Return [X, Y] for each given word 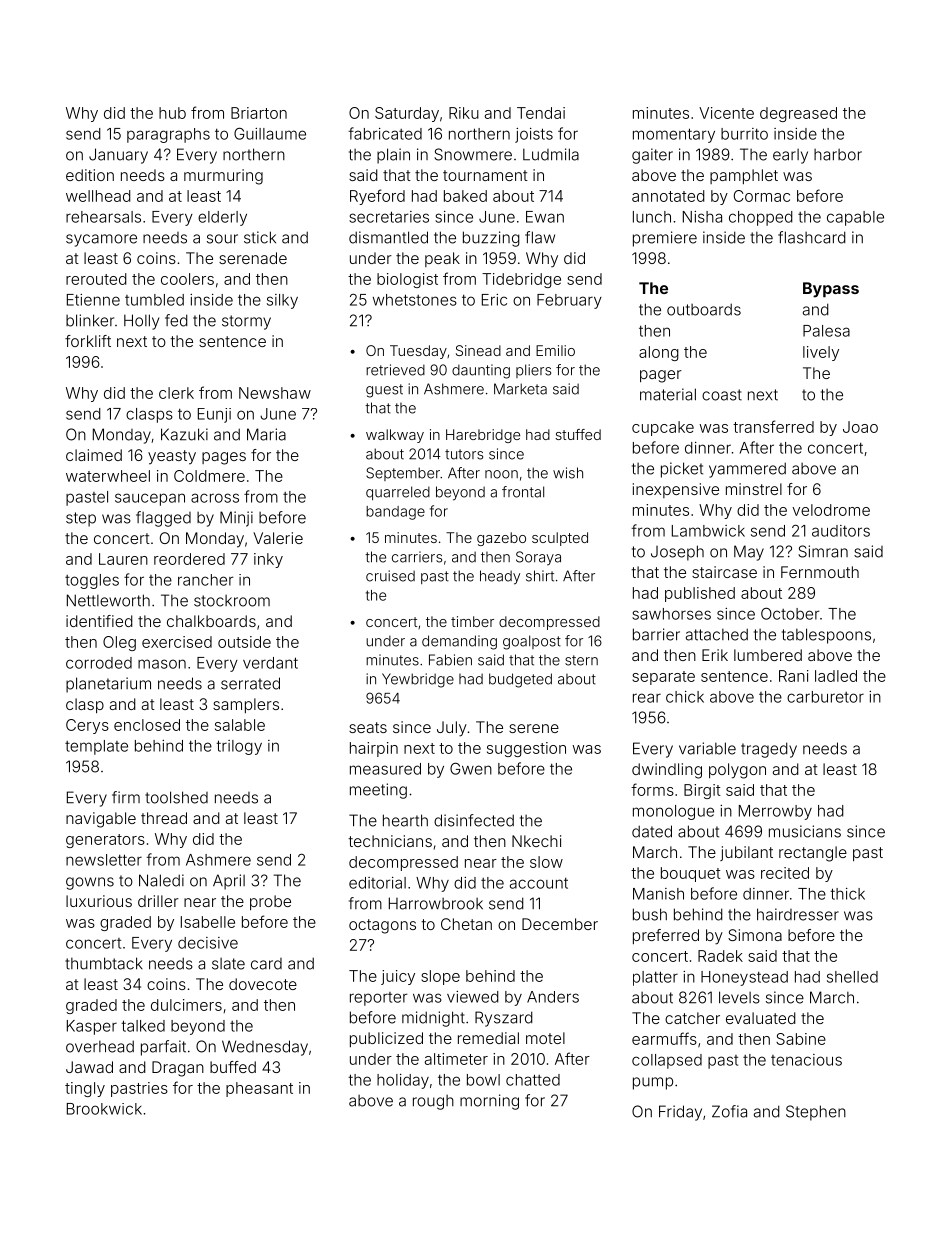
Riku [464, 113]
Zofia [729, 1111]
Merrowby [775, 812]
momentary [674, 135]
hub [172, 113]
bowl [483, 1080]
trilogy [239, 747]
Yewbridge [418, 680]
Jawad [89, 1067]
